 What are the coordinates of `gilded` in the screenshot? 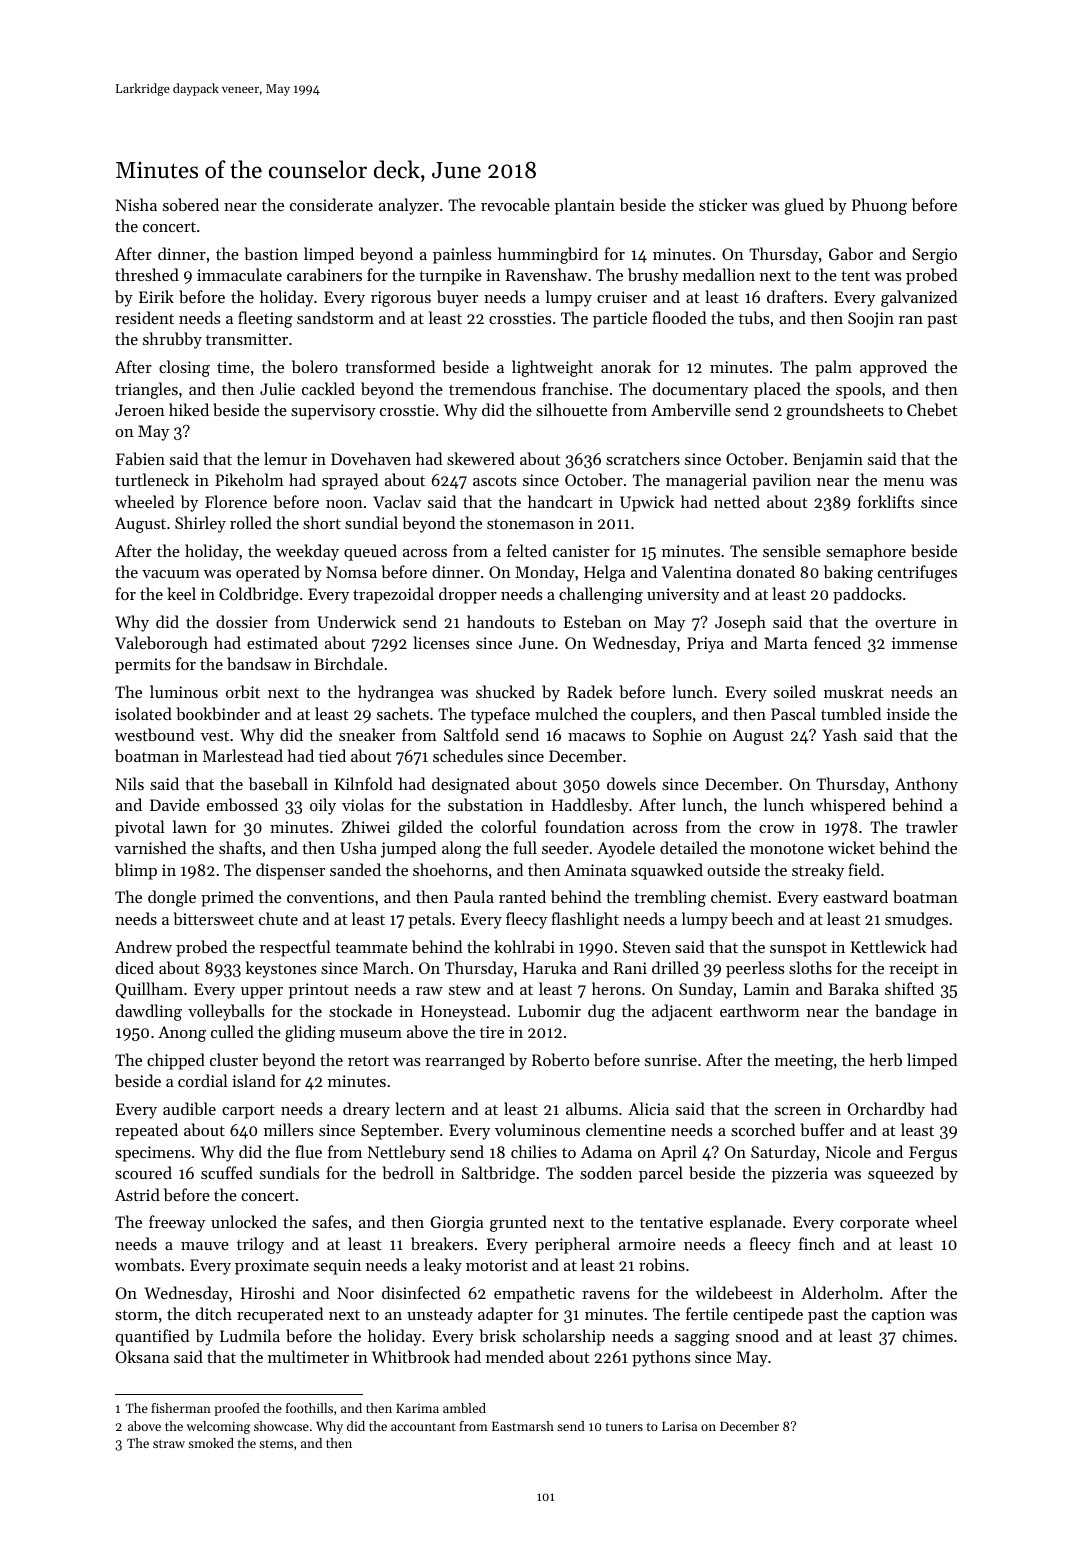 It's located at (420, 828).
